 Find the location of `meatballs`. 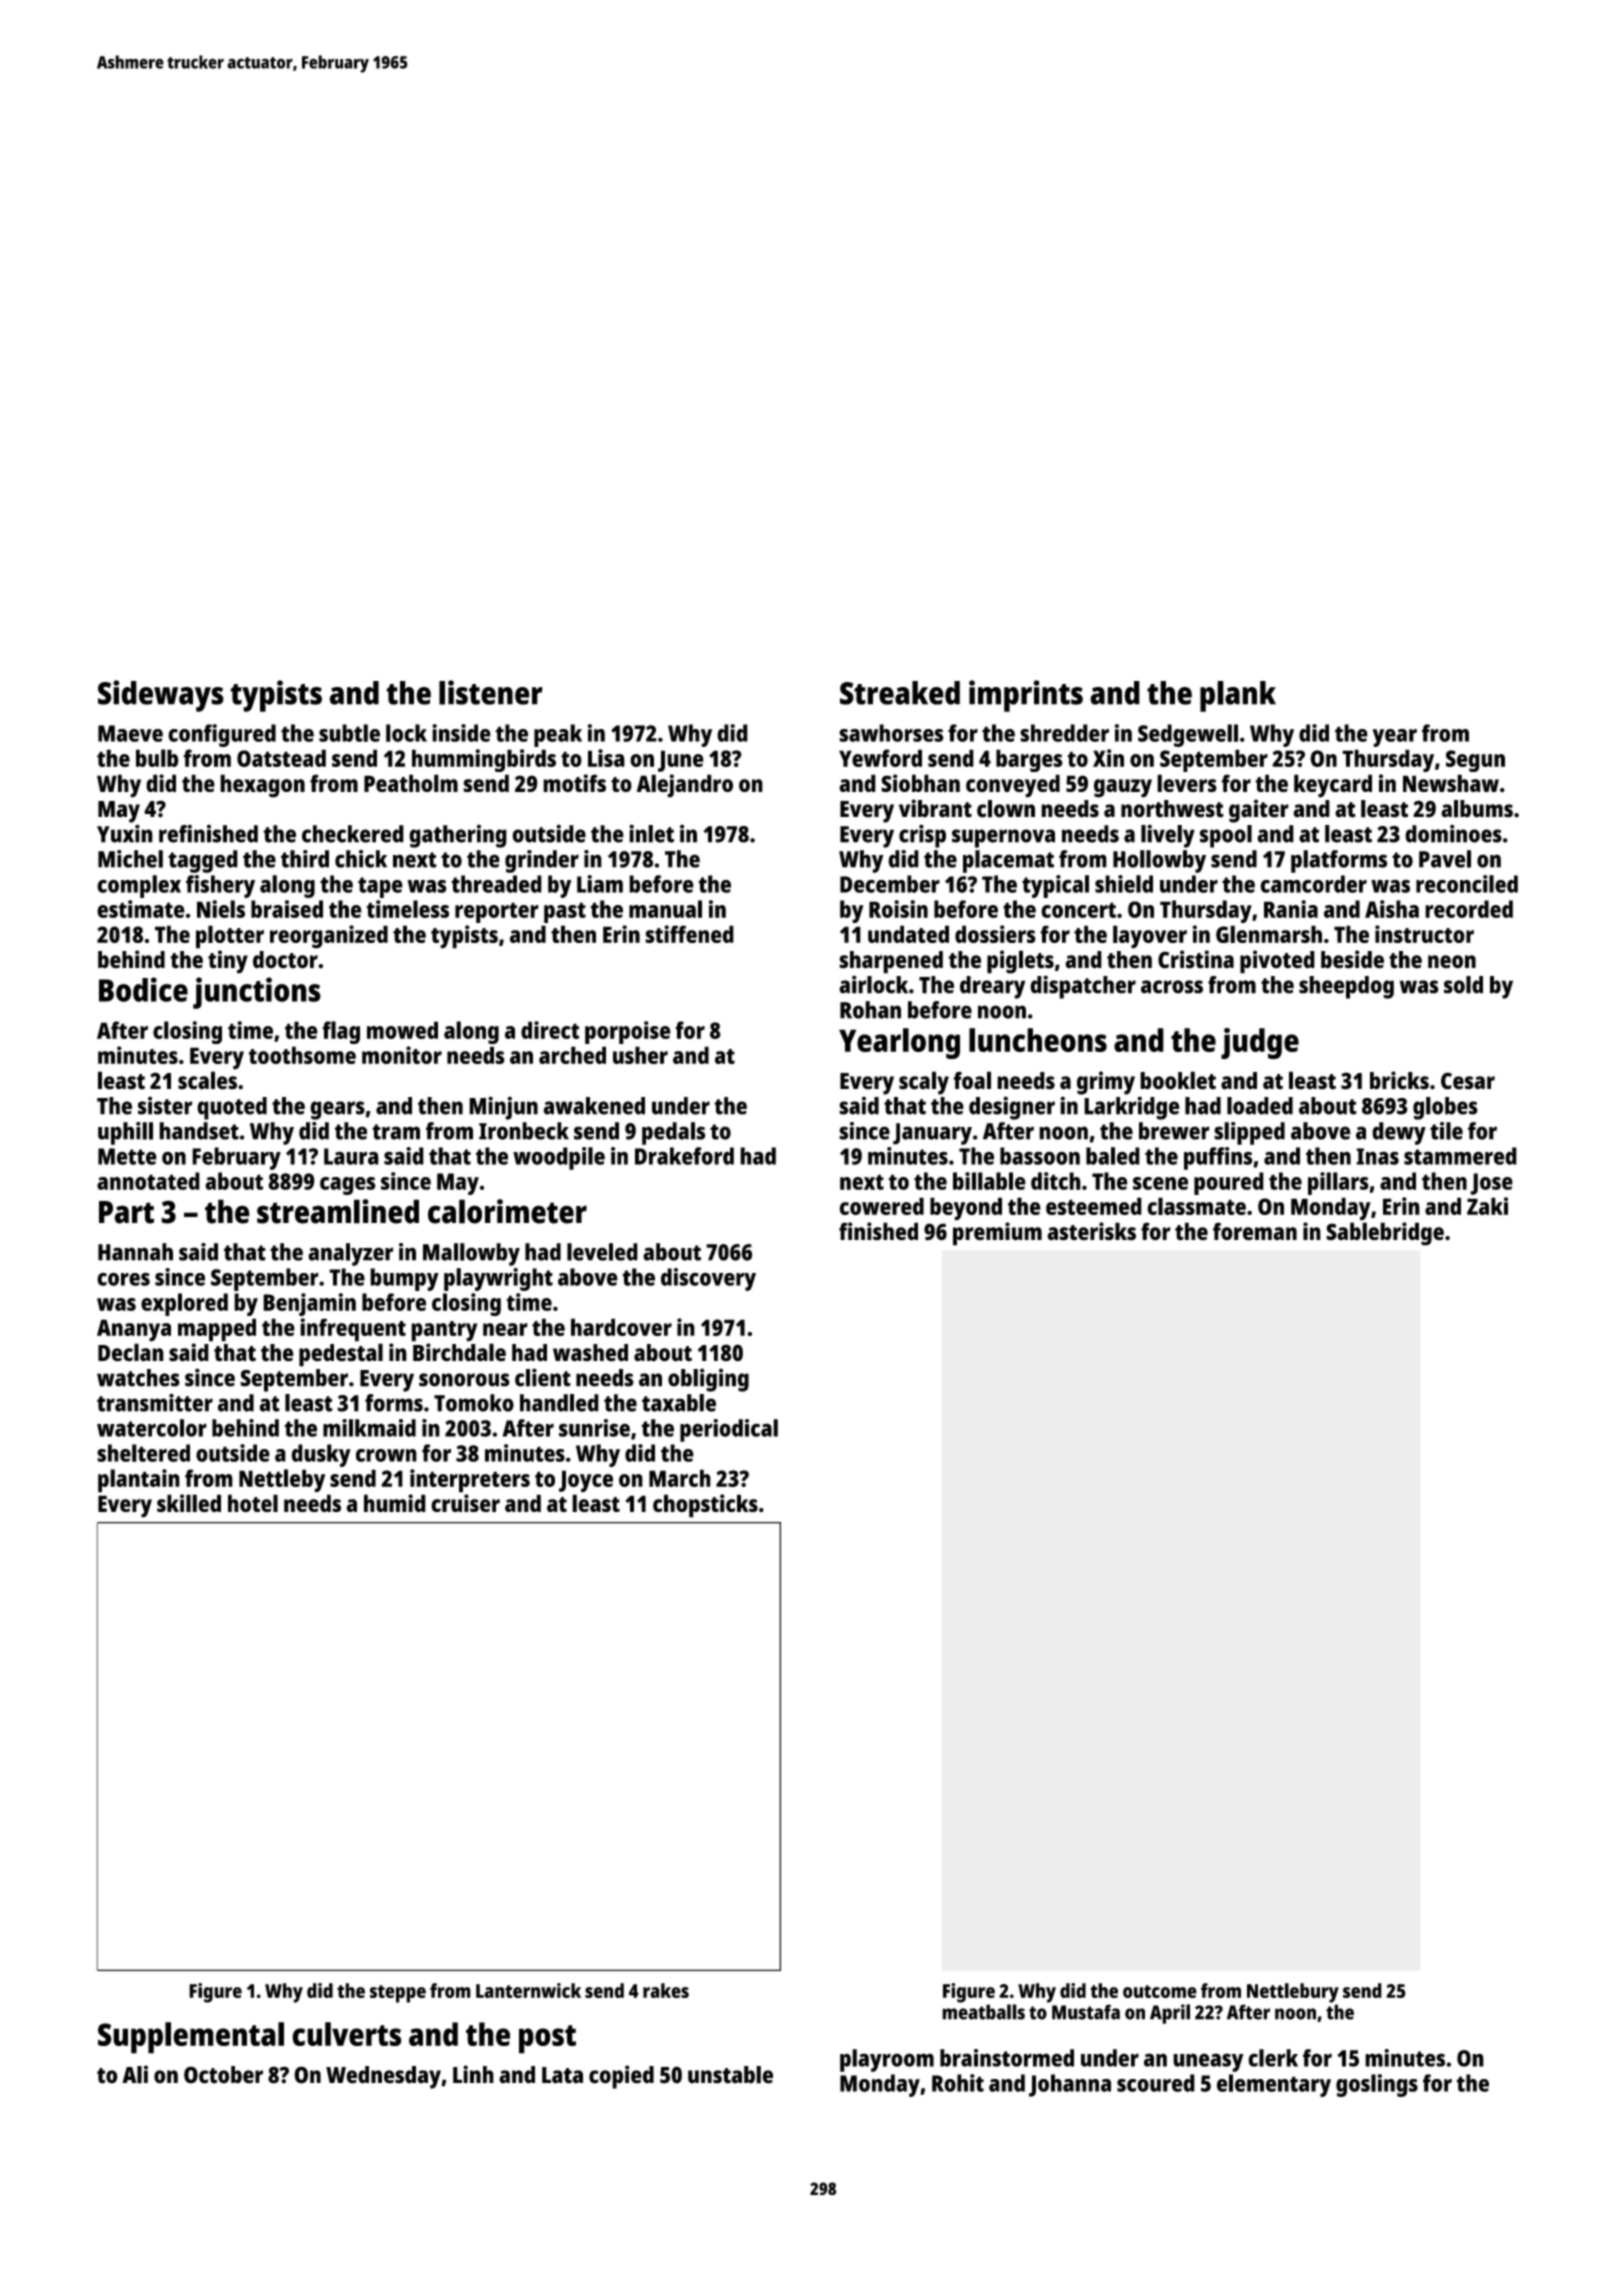

meatballs is located at coordinates (983, 2012).
